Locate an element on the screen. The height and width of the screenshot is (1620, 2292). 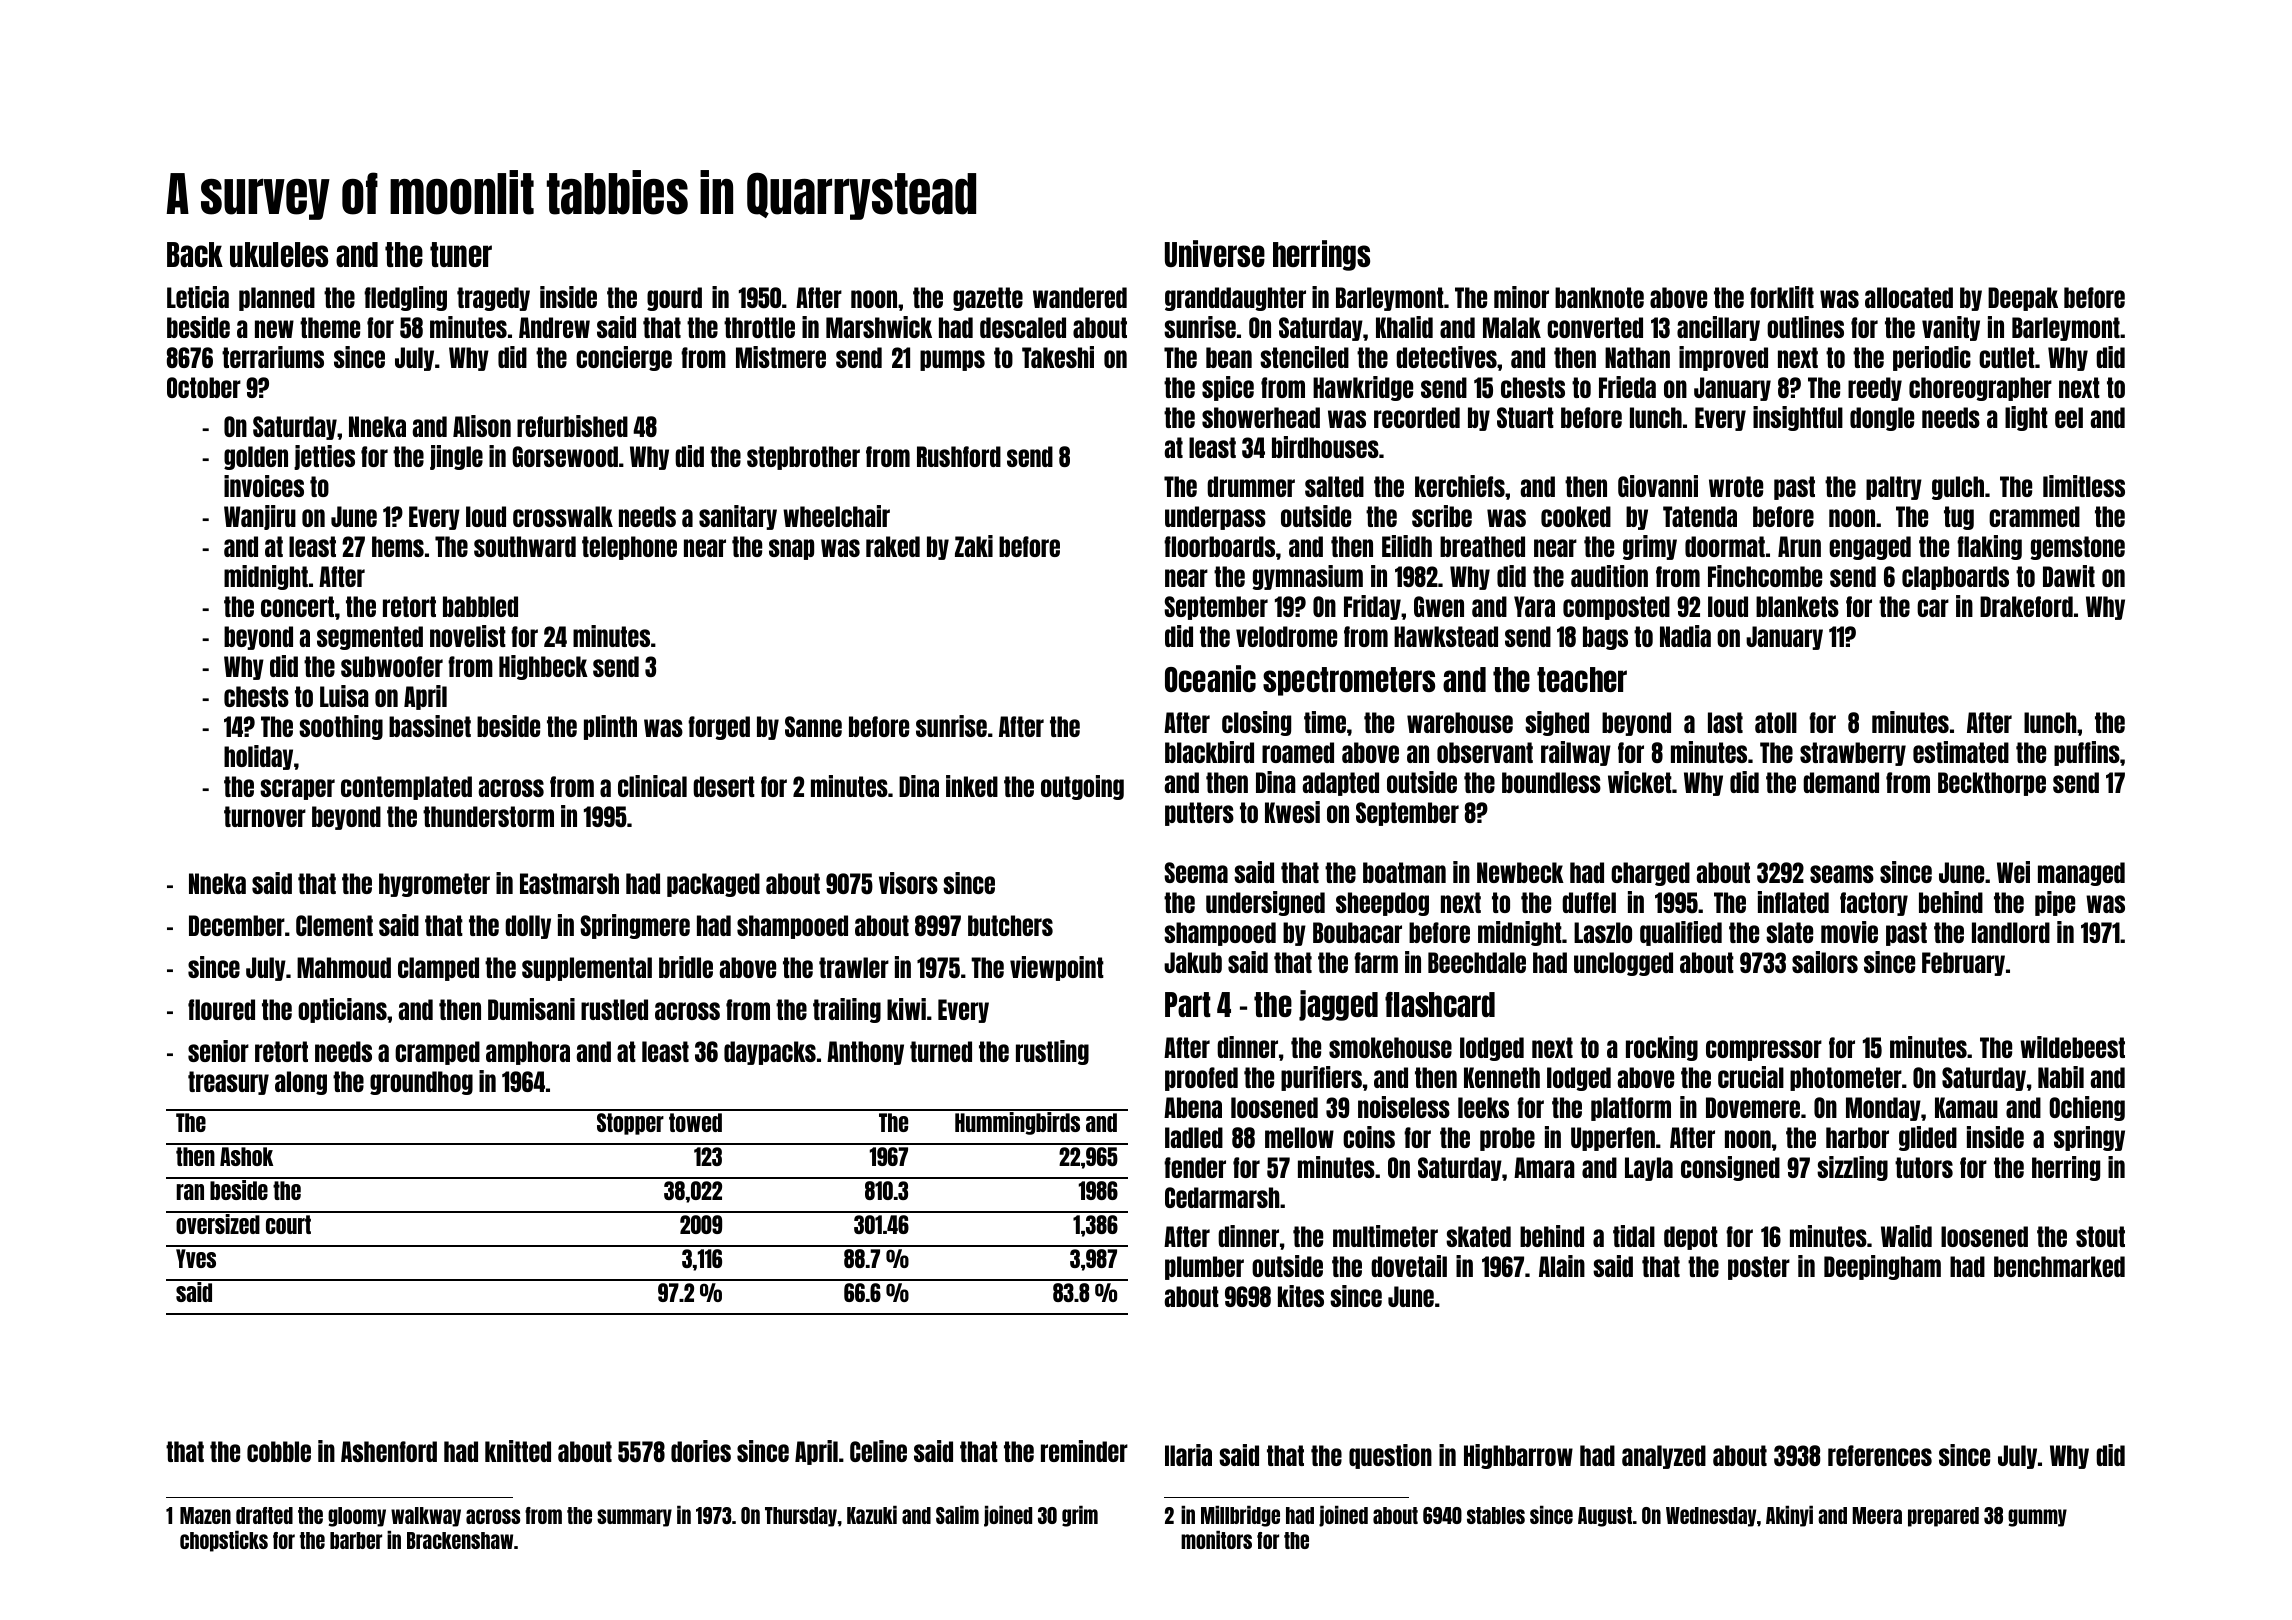
tuner is located at coordinates (461, 254).
